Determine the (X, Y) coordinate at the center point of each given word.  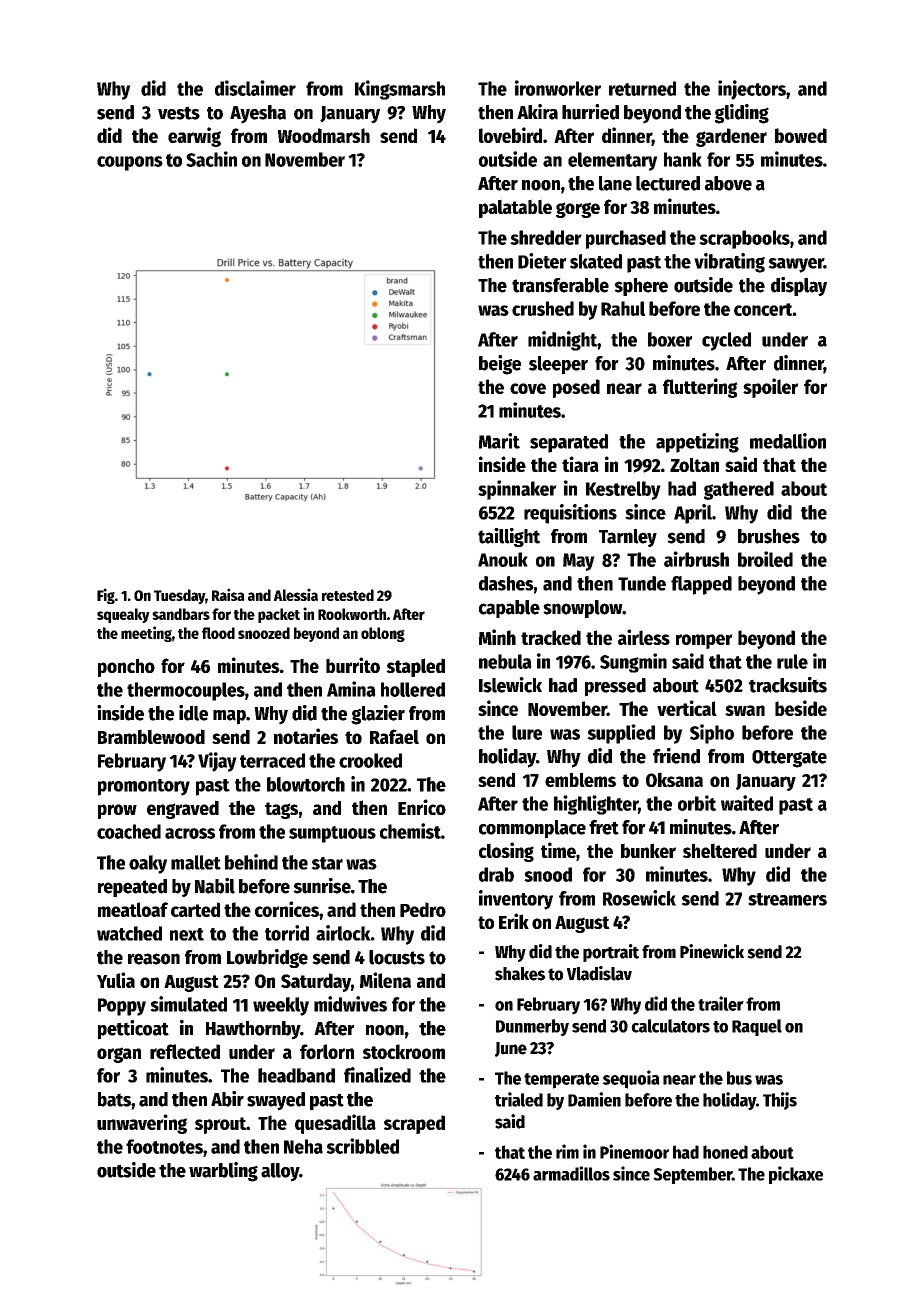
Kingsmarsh (400, 90)
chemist (410, 831)
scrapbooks (744, 239)
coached (129, 831)
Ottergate (789, 759)
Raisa (228, 594)
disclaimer (255, 88)
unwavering (142, 1124)
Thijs (780, 1101)
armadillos (571, 1173)
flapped (701, 585)
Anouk (503, 559)
